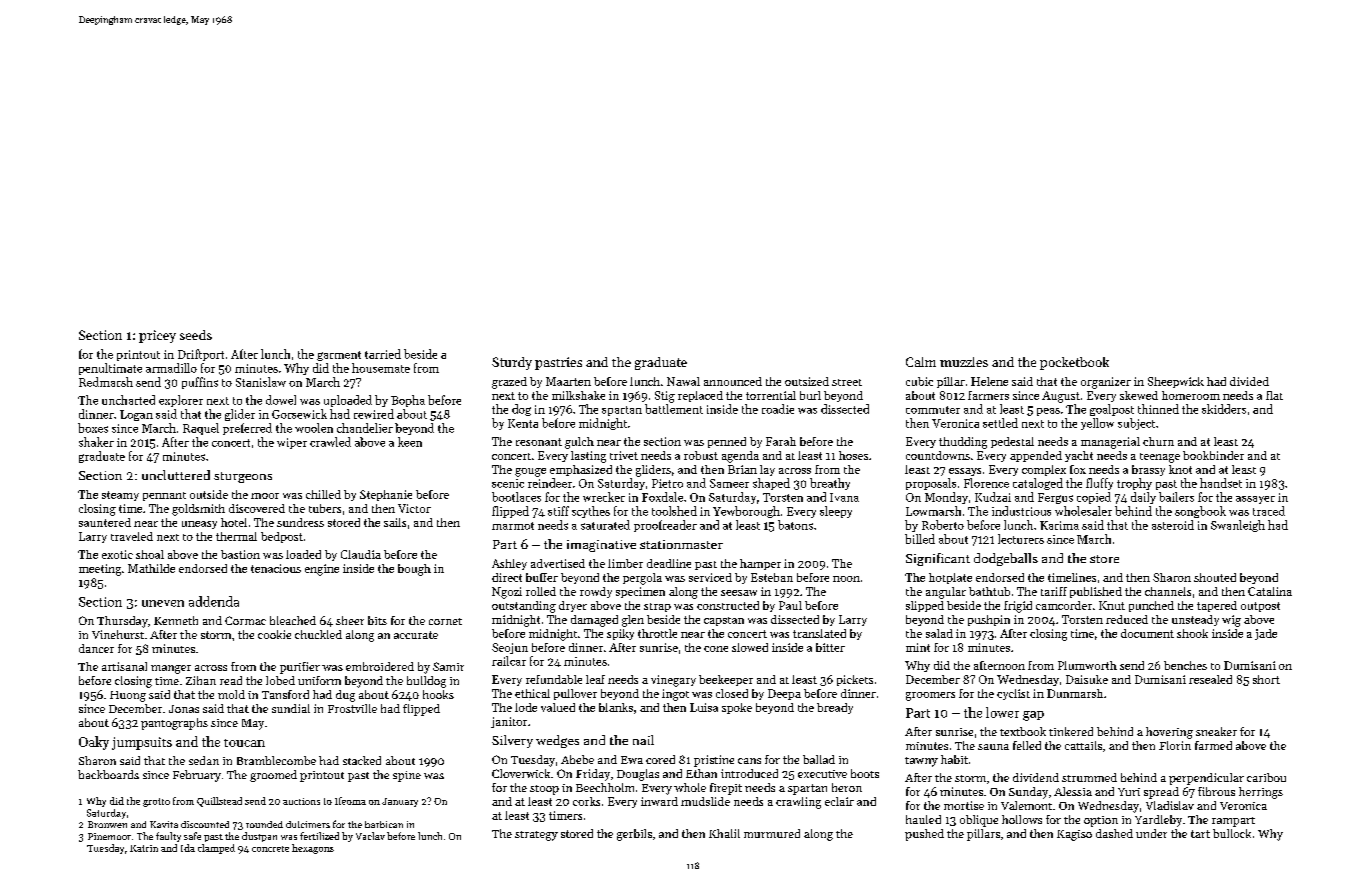 This image has width=1372, height=887. Describe the element at coordinates (784, 694) in the image. I see `Deepa` at that location.
